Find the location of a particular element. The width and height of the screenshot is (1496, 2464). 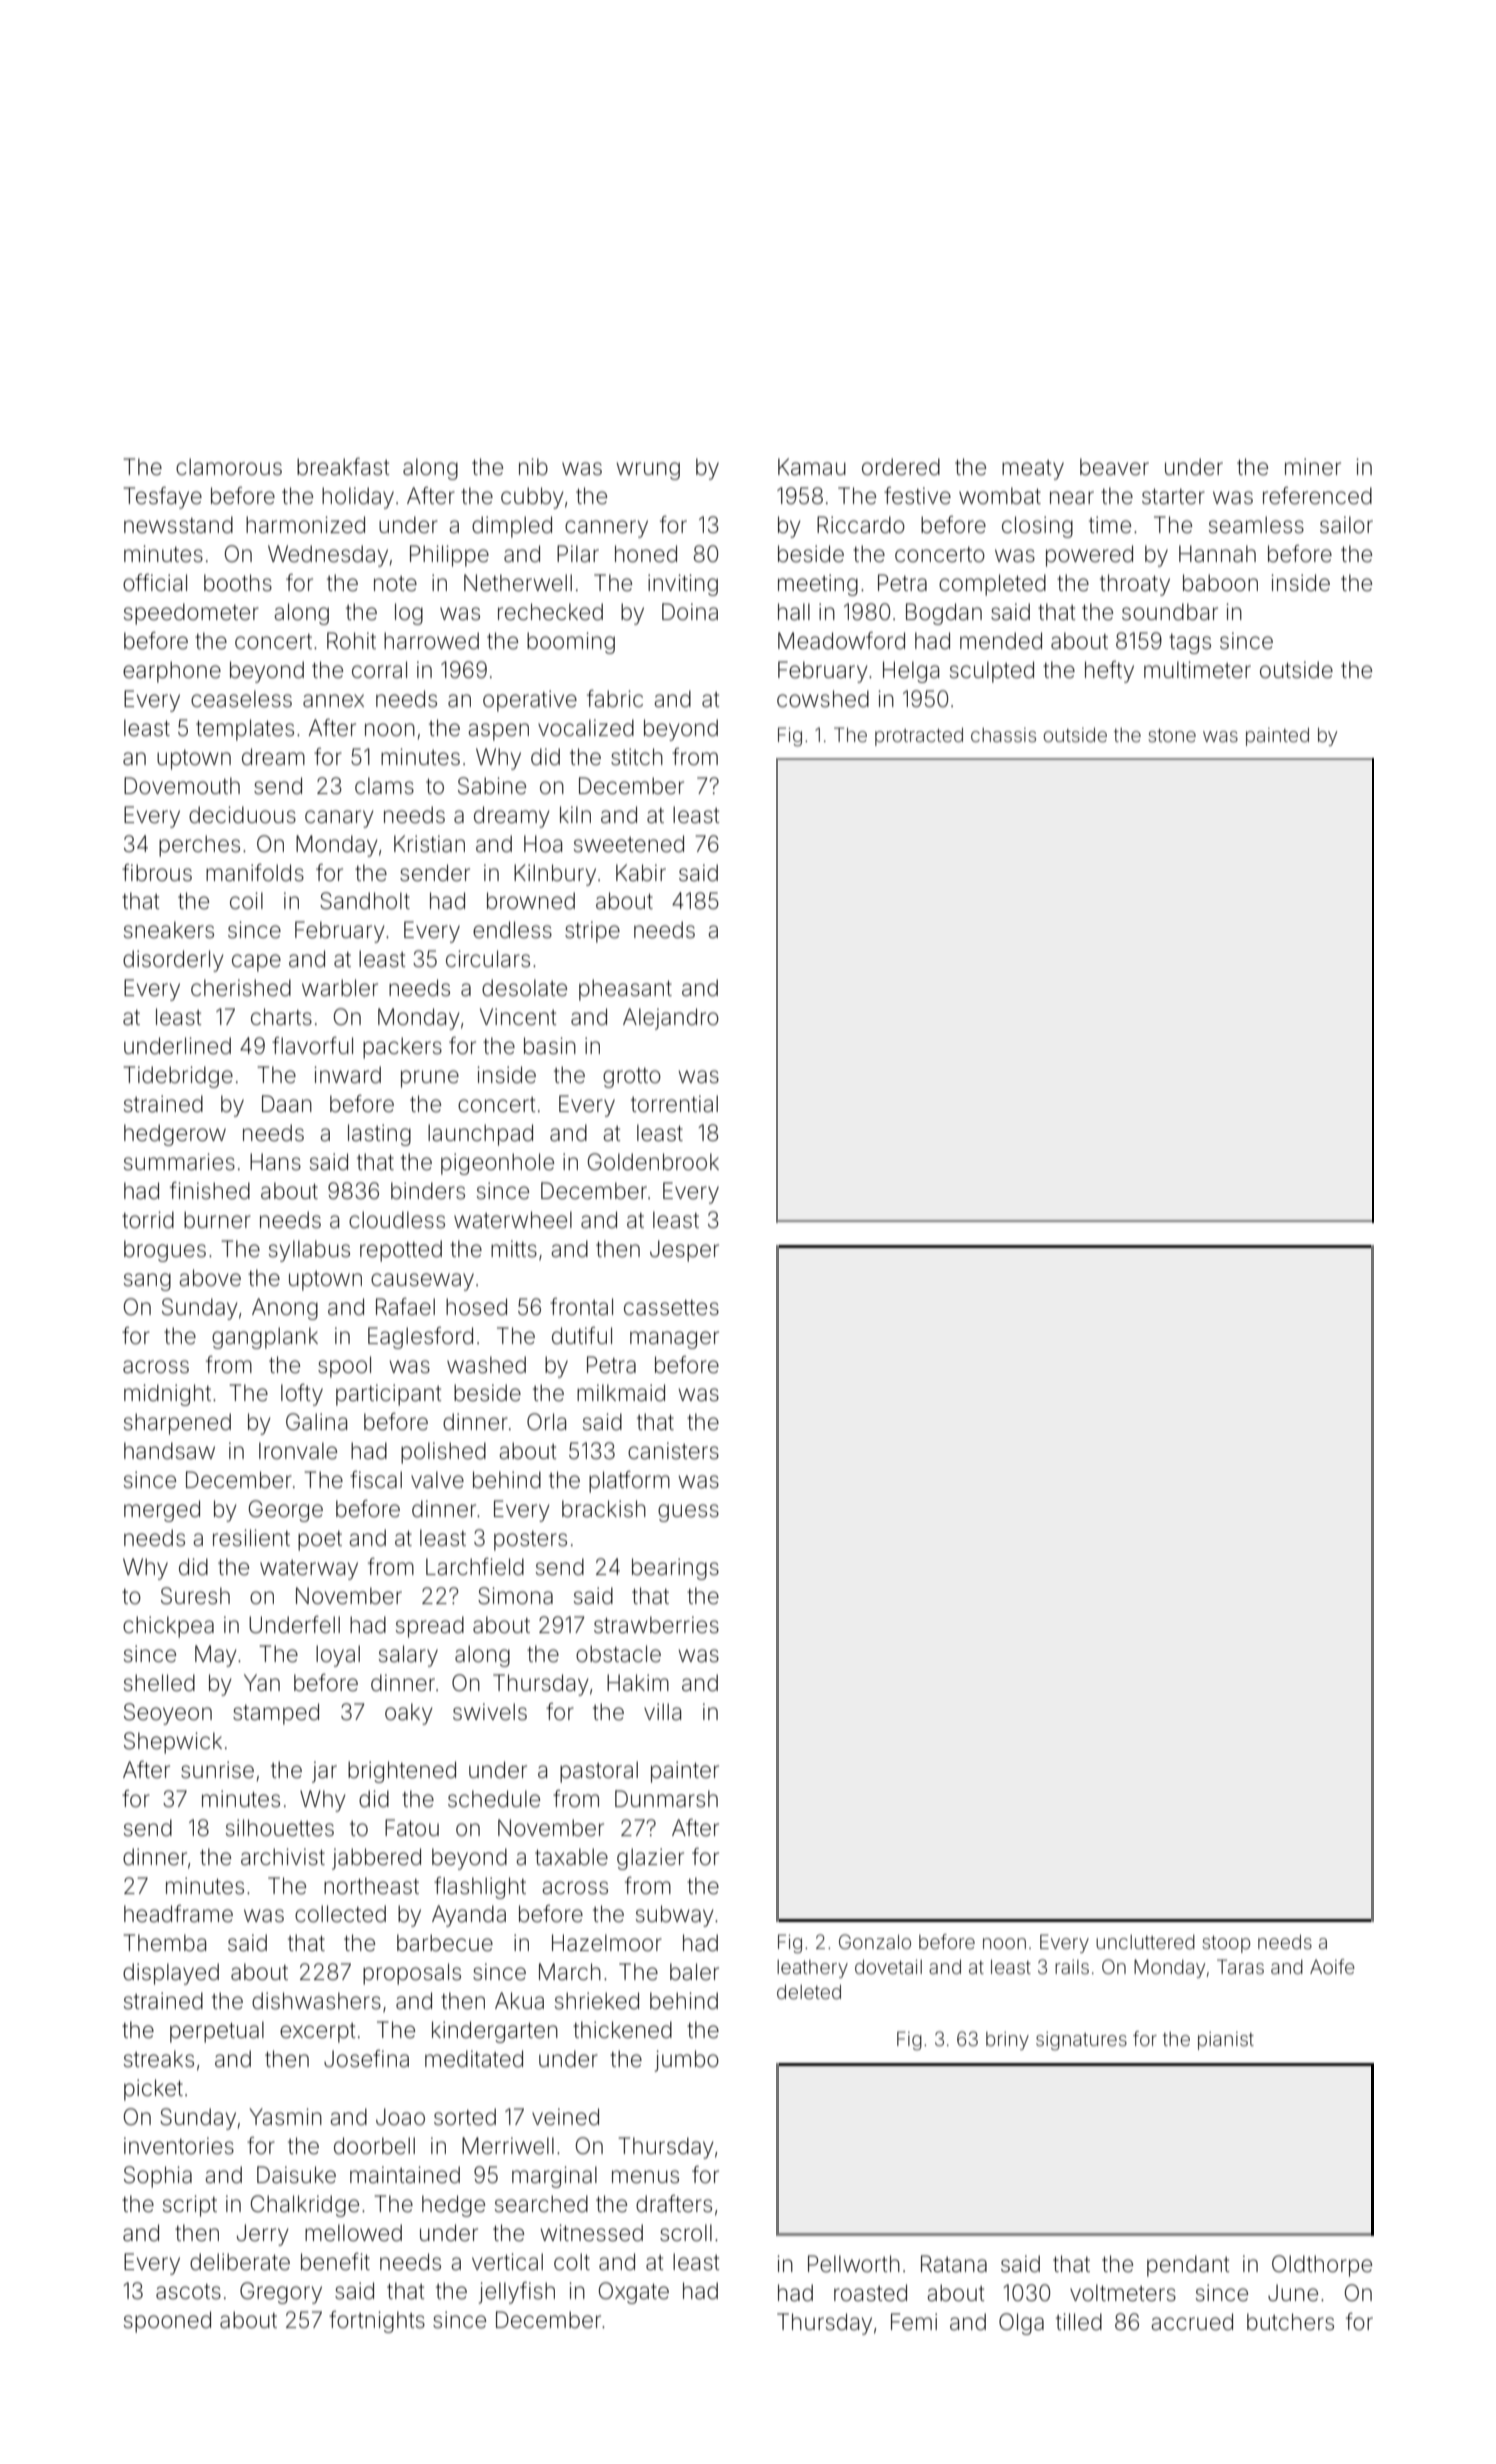

baboon is located at coordinates (1220, 583).
